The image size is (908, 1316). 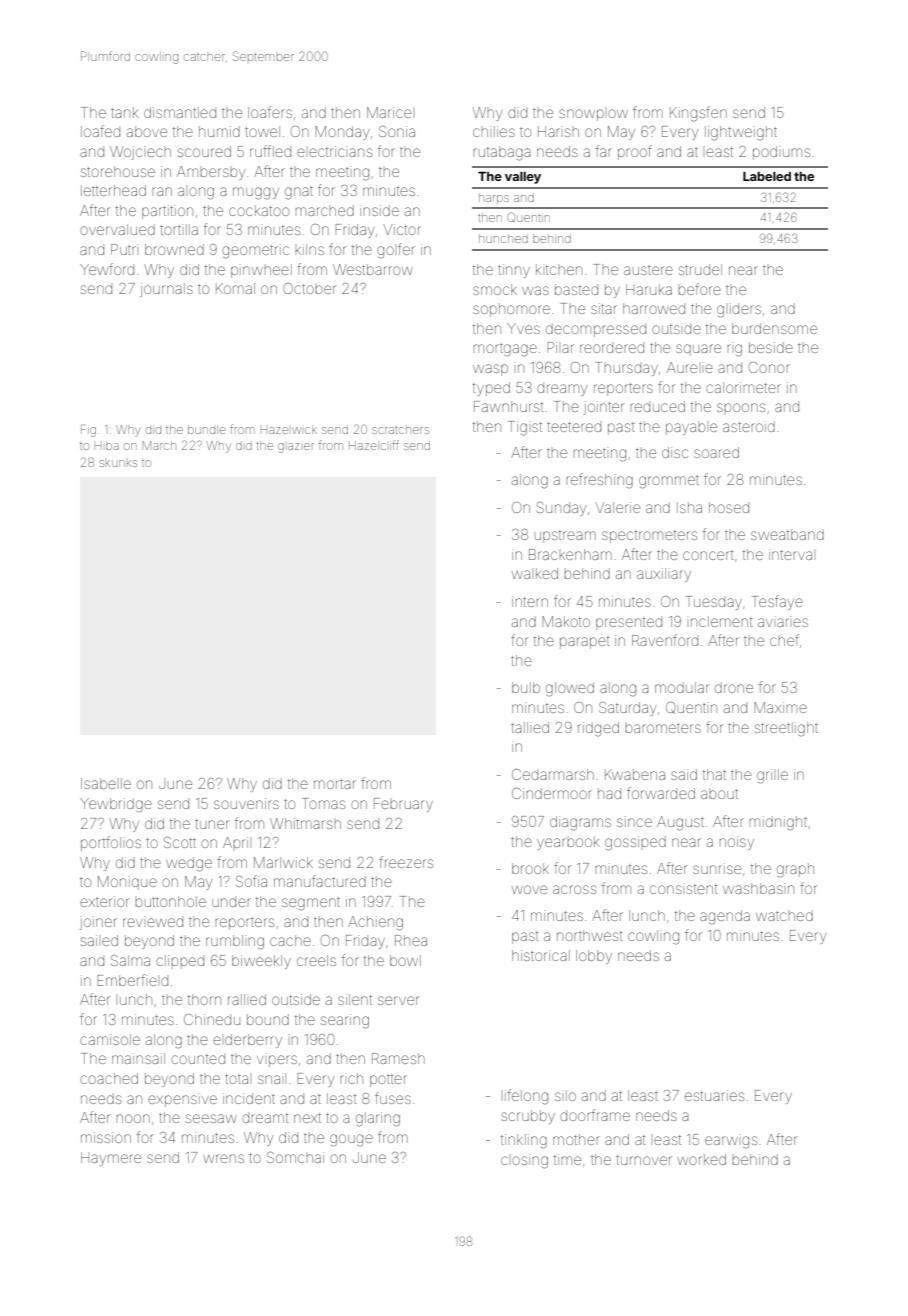 What do you see at coordinates (198, 1059) in the document?
I see `counted` at bounding box center [198, 1059].
